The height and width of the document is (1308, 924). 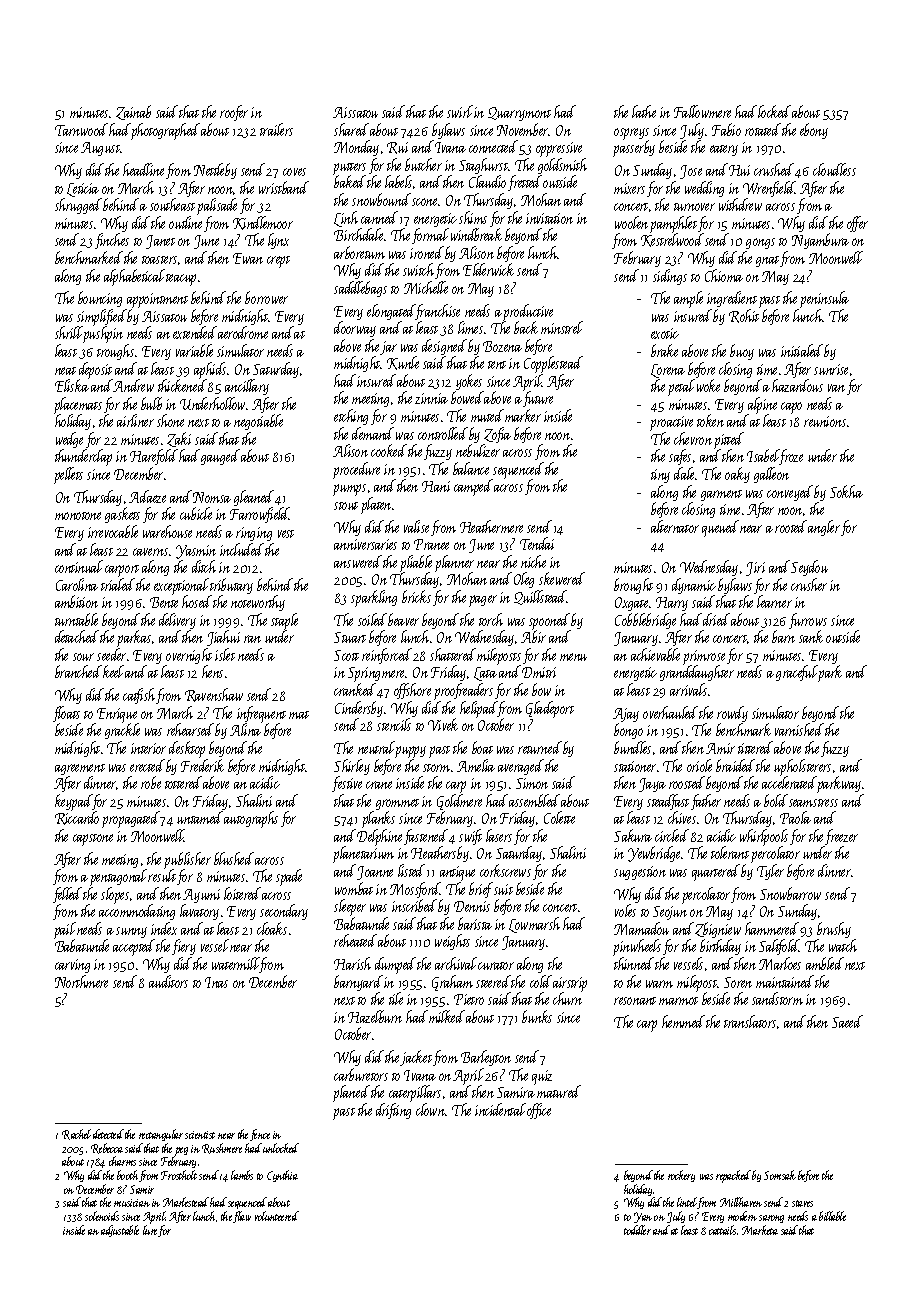 What do you see at coordinates (147, 765) in the document?
I see `erected` at bounding box center [147, 765].
